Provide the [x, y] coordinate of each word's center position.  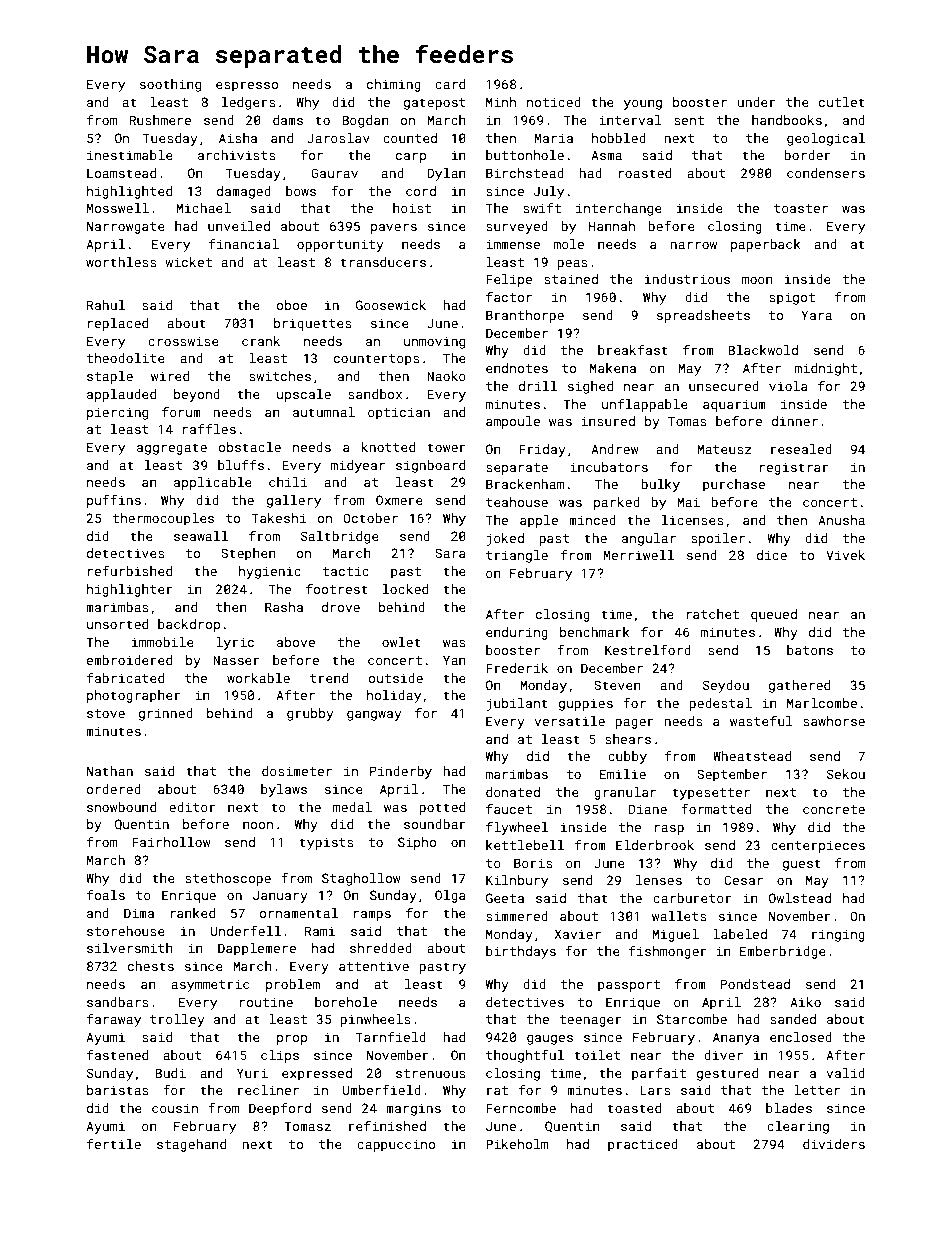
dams [288, 120]
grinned [166, 714]
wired [170, 376]
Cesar [743, 880]
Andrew [615, 449]
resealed [801, 449]
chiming [394, 85]
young [643, 105]
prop [292, 1040]
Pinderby [401, 772]
